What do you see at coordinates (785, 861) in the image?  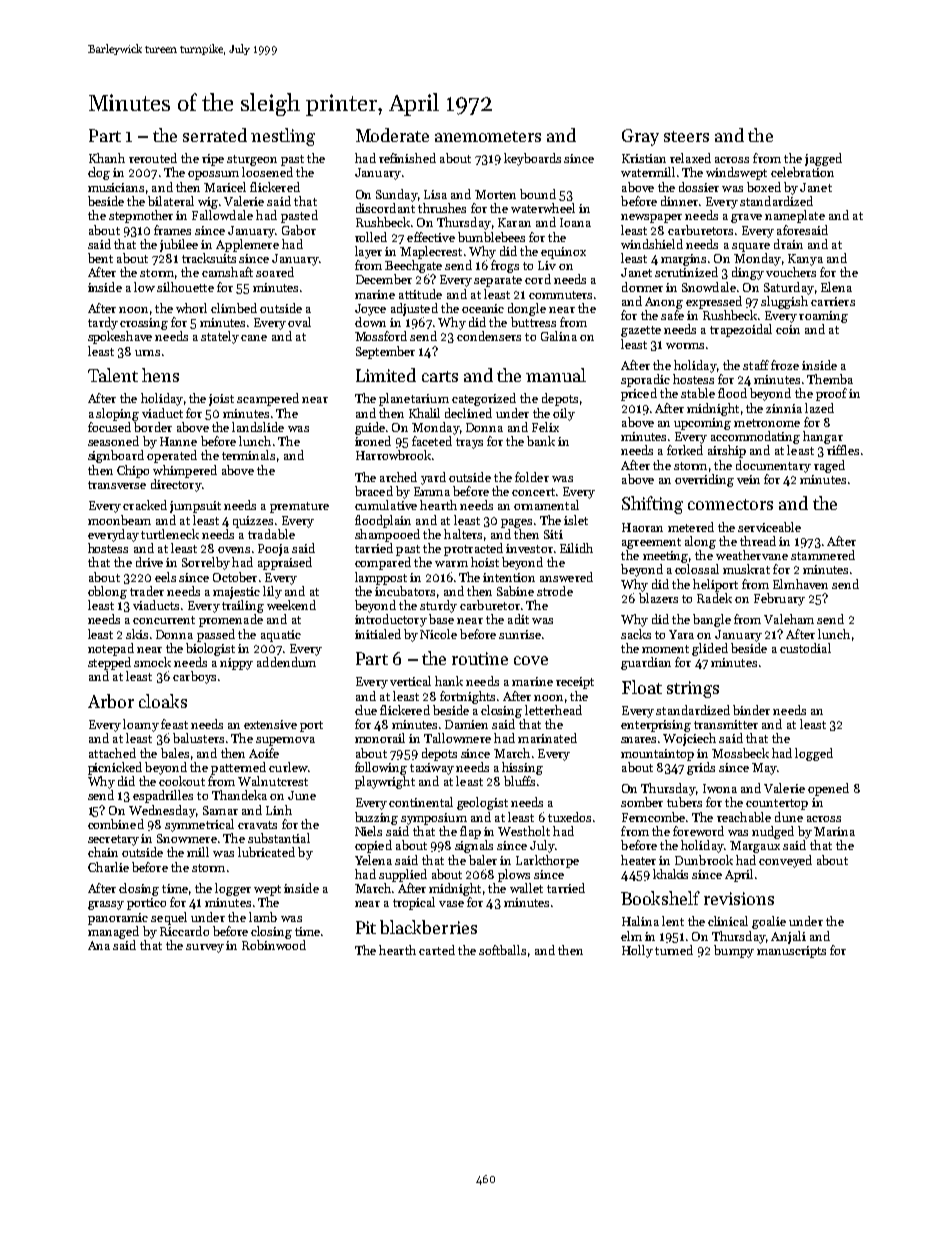 I see `conveyed` at bounding box center [785, 861].
